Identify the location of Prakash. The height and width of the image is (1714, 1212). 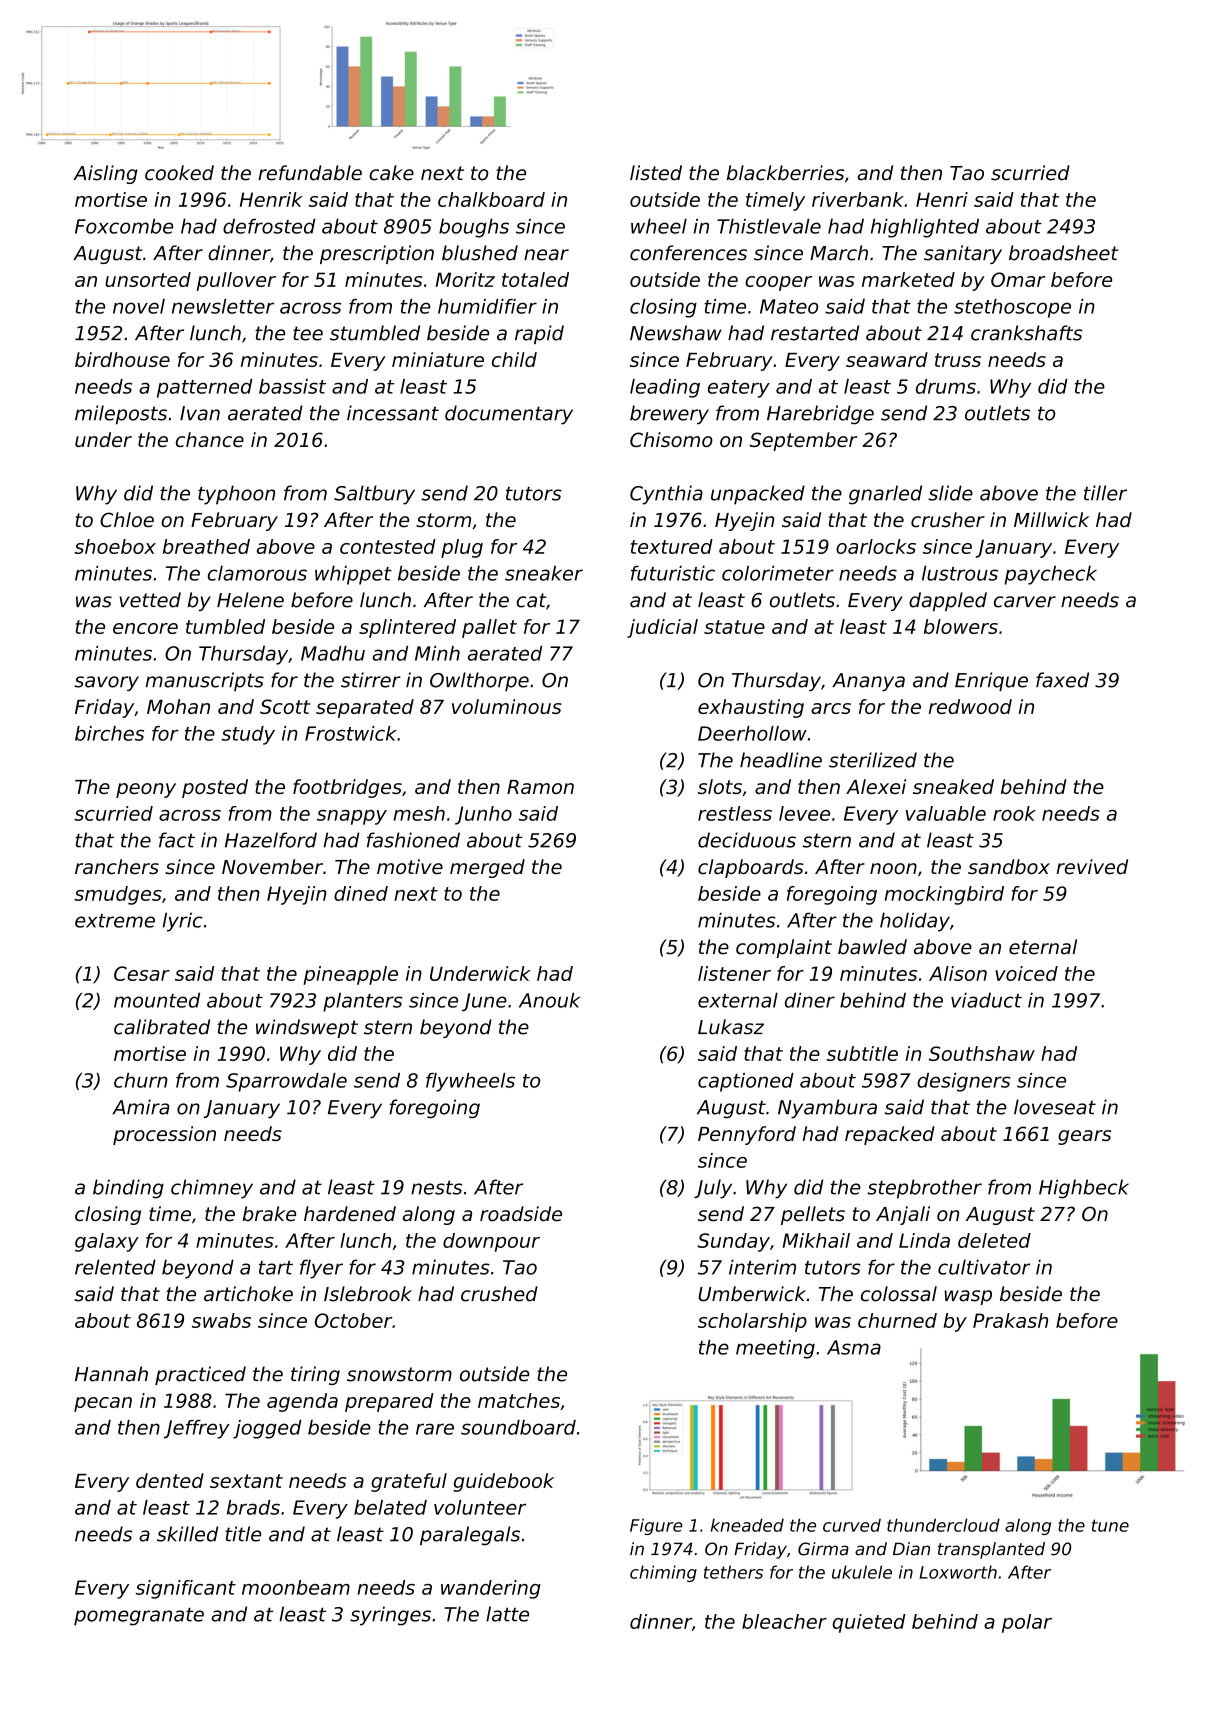
(1010, 1320).
